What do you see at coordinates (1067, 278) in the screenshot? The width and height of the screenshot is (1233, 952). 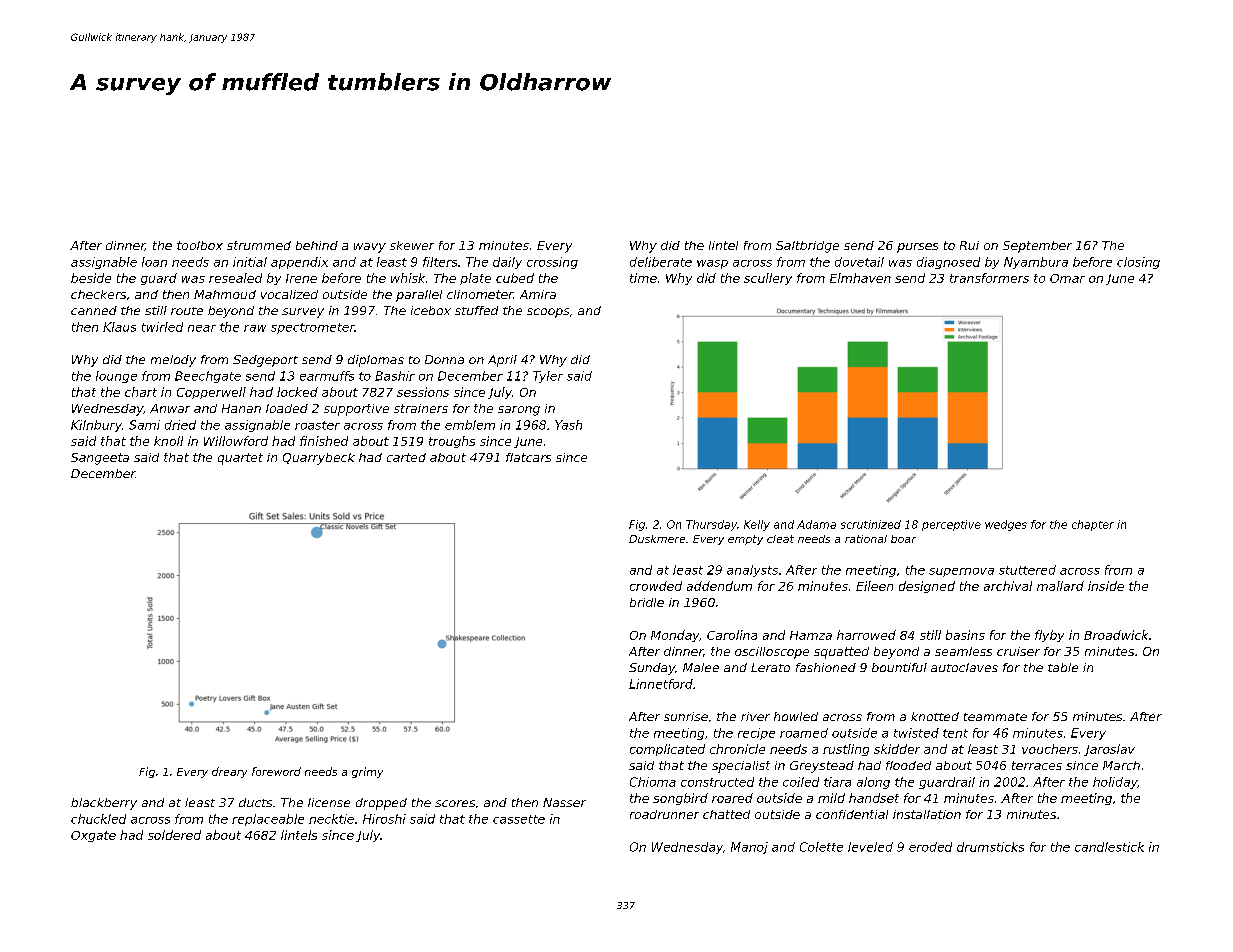 I see `Omar` at bounding box center [1067, 278].
